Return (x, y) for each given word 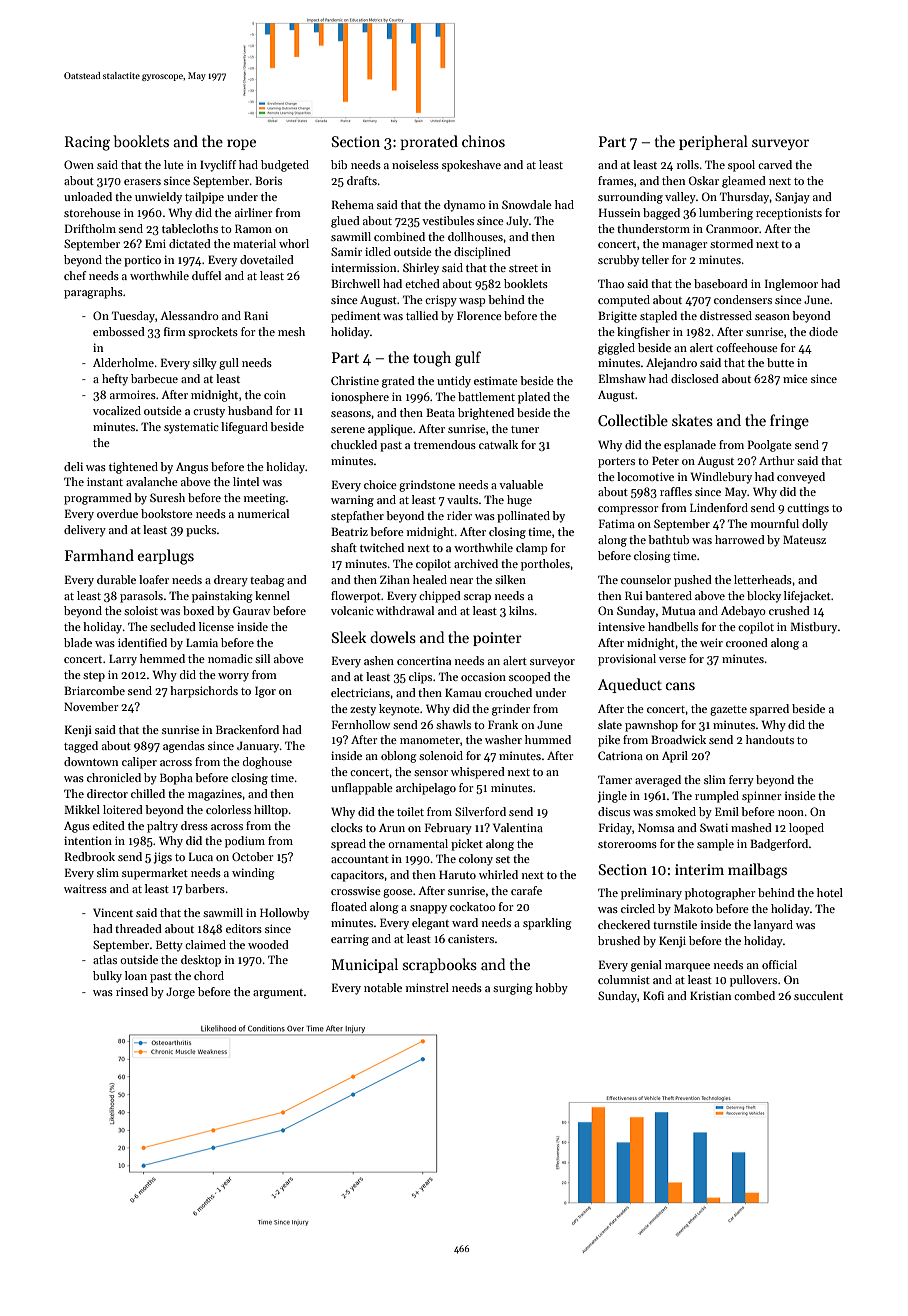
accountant (360, 859)
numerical (263, 513)
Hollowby (284, 914)
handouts (770, 739)
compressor (628, 510)
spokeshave (471, 166)
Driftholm (90, 228)
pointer (497, 639)
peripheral (713, 142)
